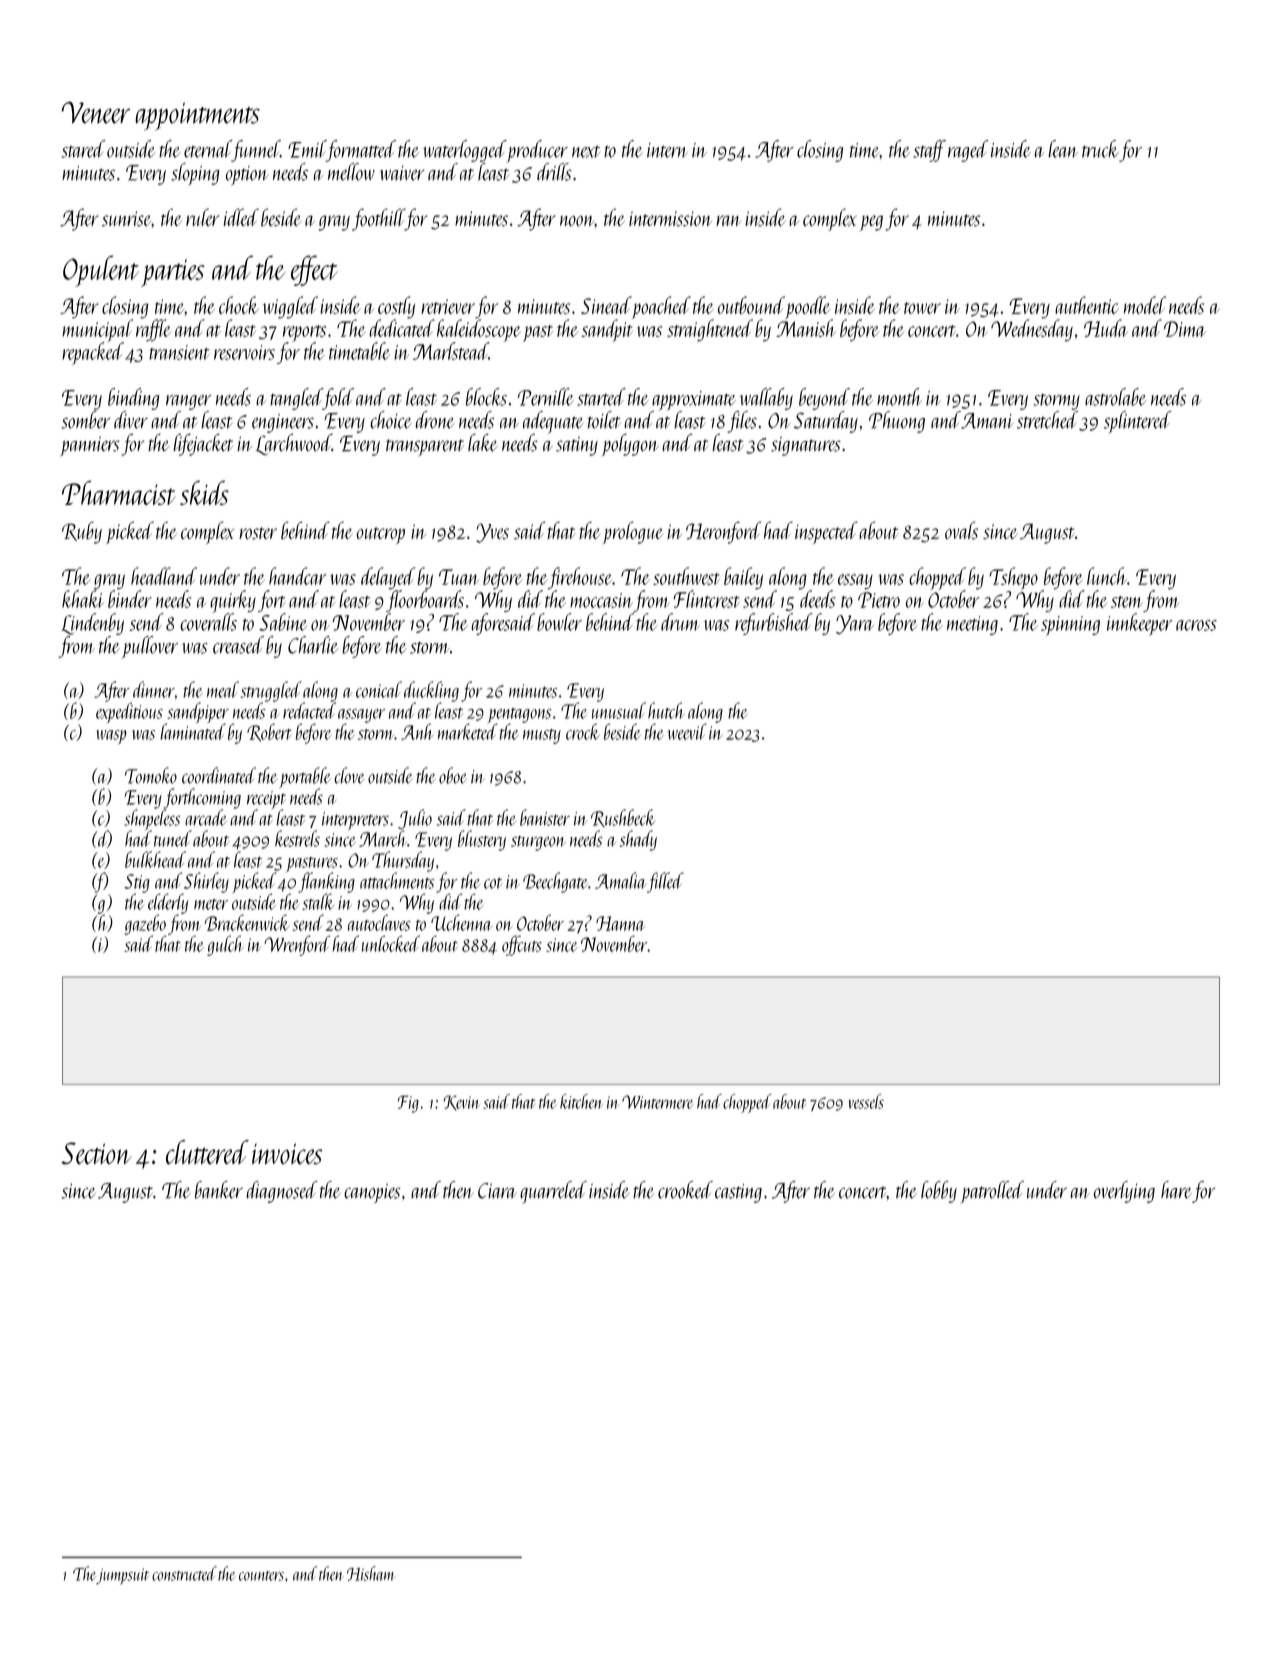 Image resolution: width=1282 pixels, height=1659 pixels. I want to click on lifejacket, so click(203, 444).
